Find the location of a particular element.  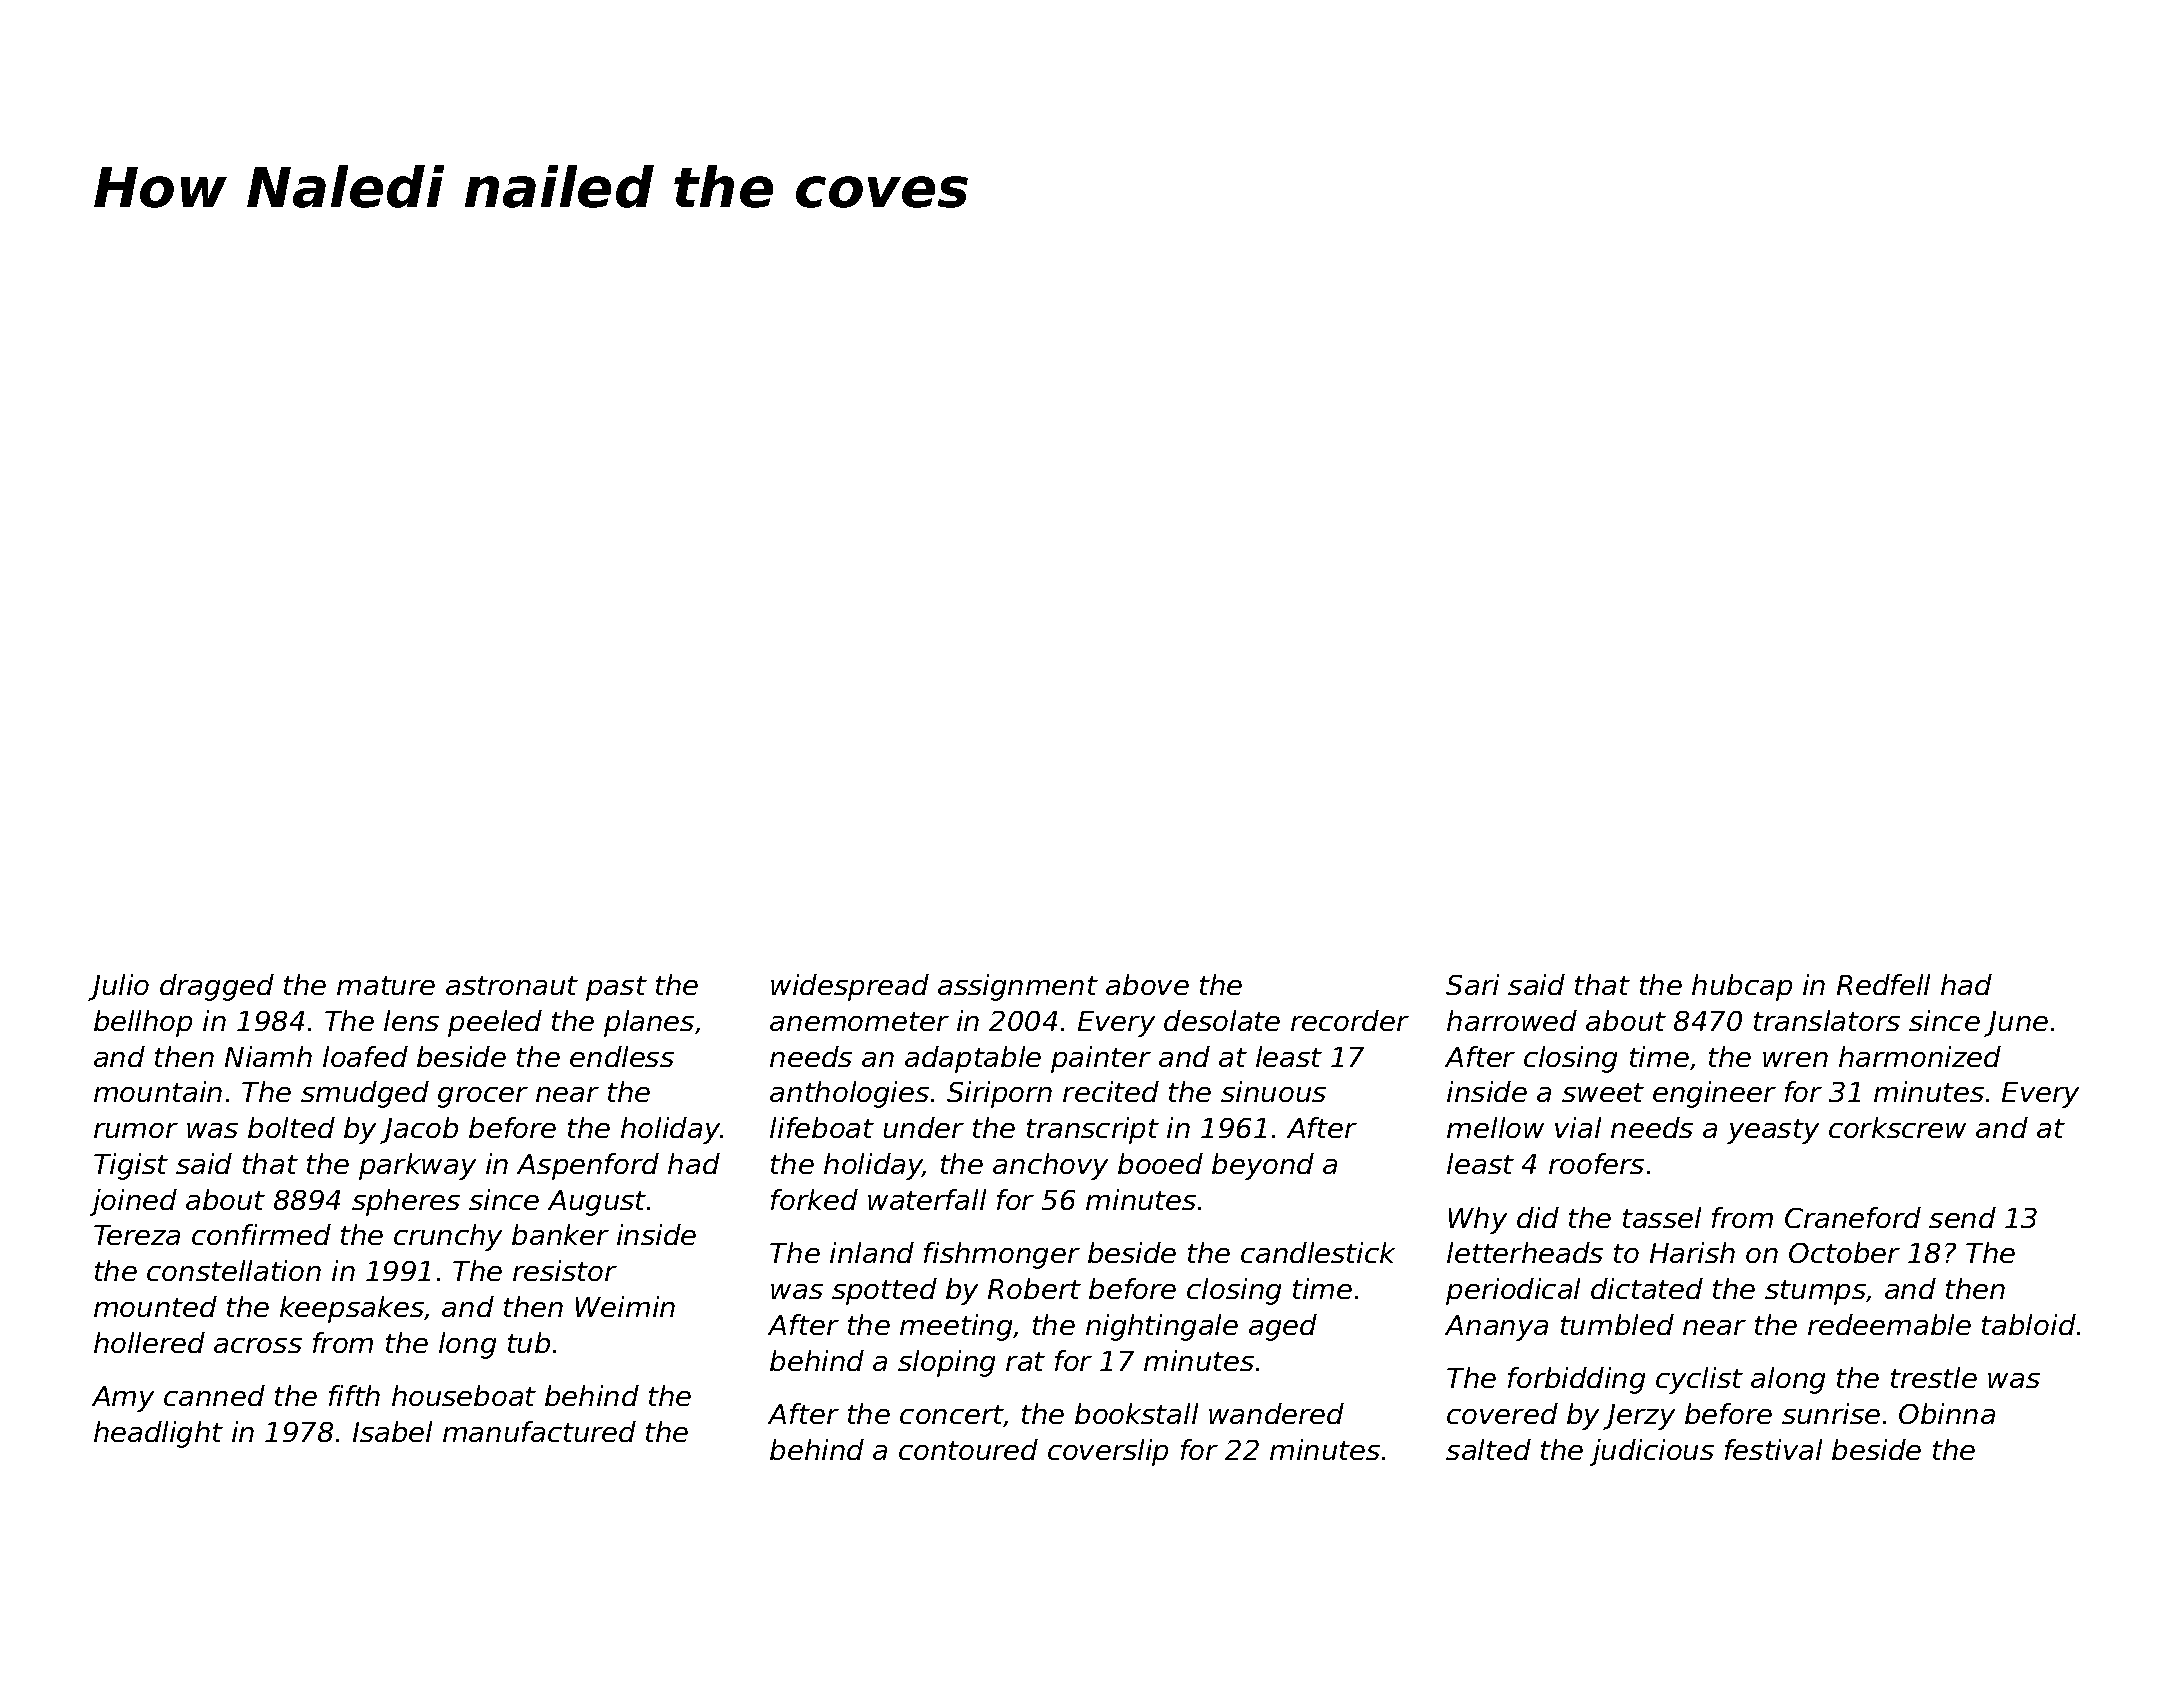

hubcap is located at coordinates (1742, 987).
